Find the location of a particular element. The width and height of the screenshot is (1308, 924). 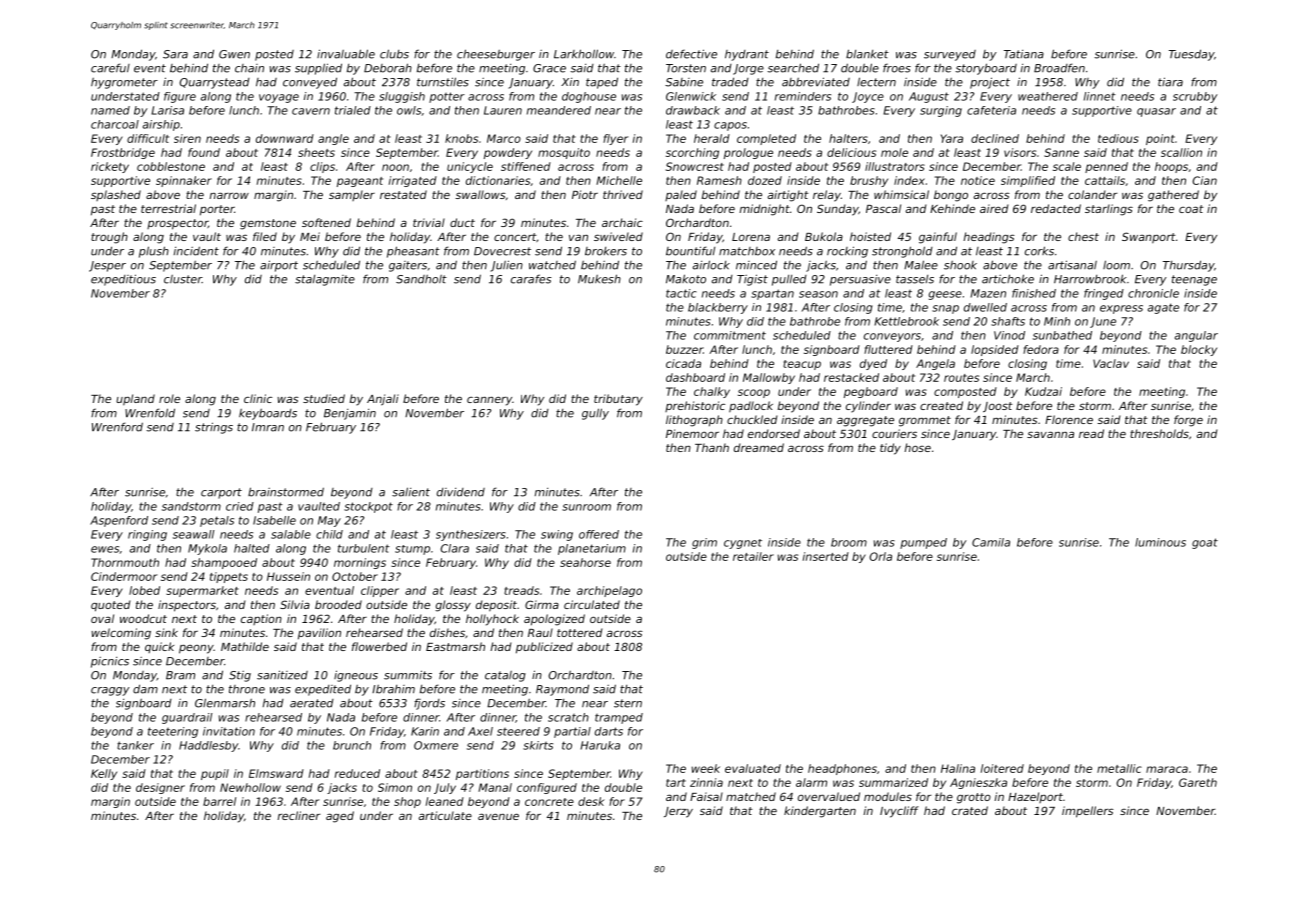

defective is located at coordinates (691, 54).
